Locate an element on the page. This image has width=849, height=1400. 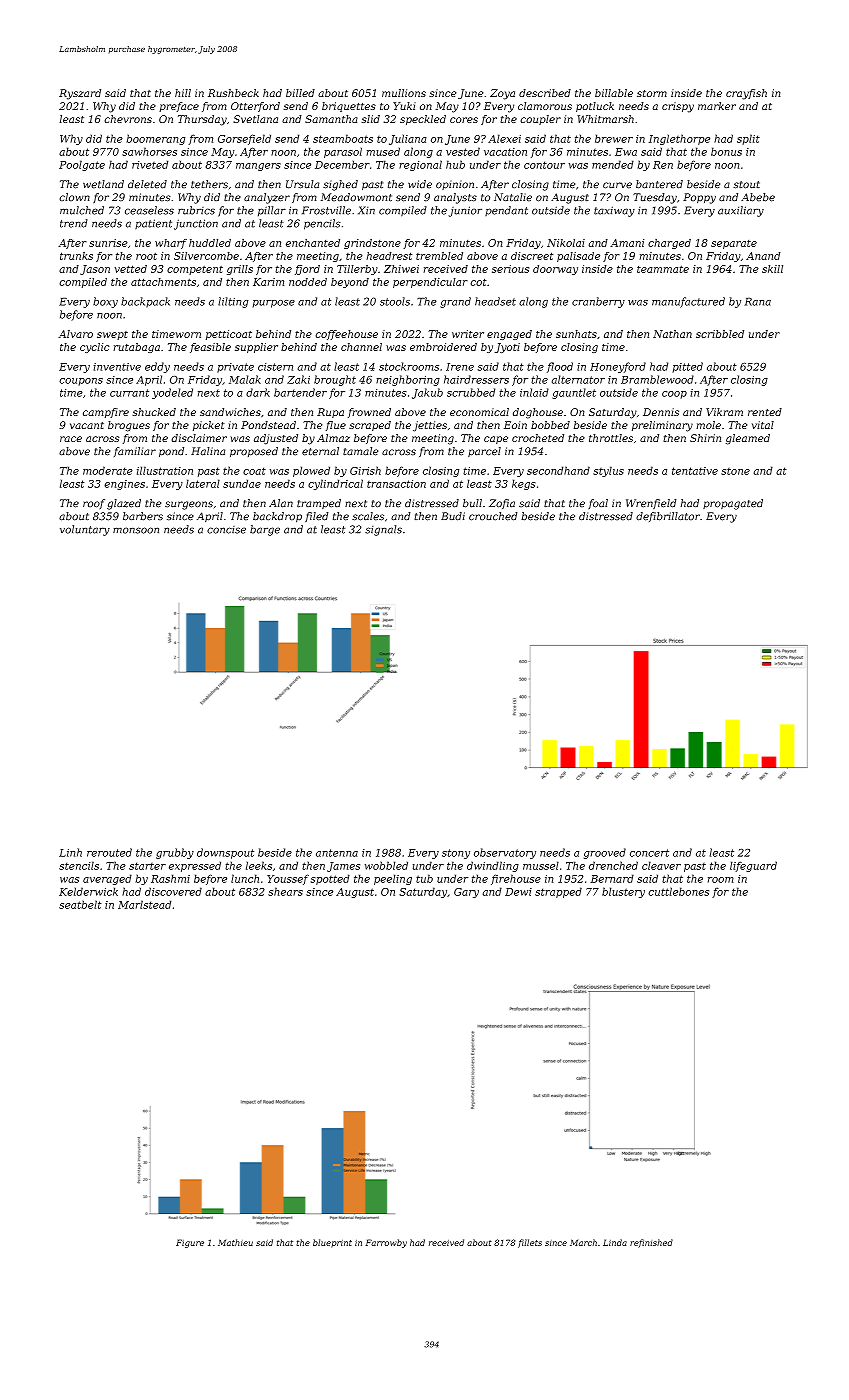
concert is located at coordinates (649, 853).
